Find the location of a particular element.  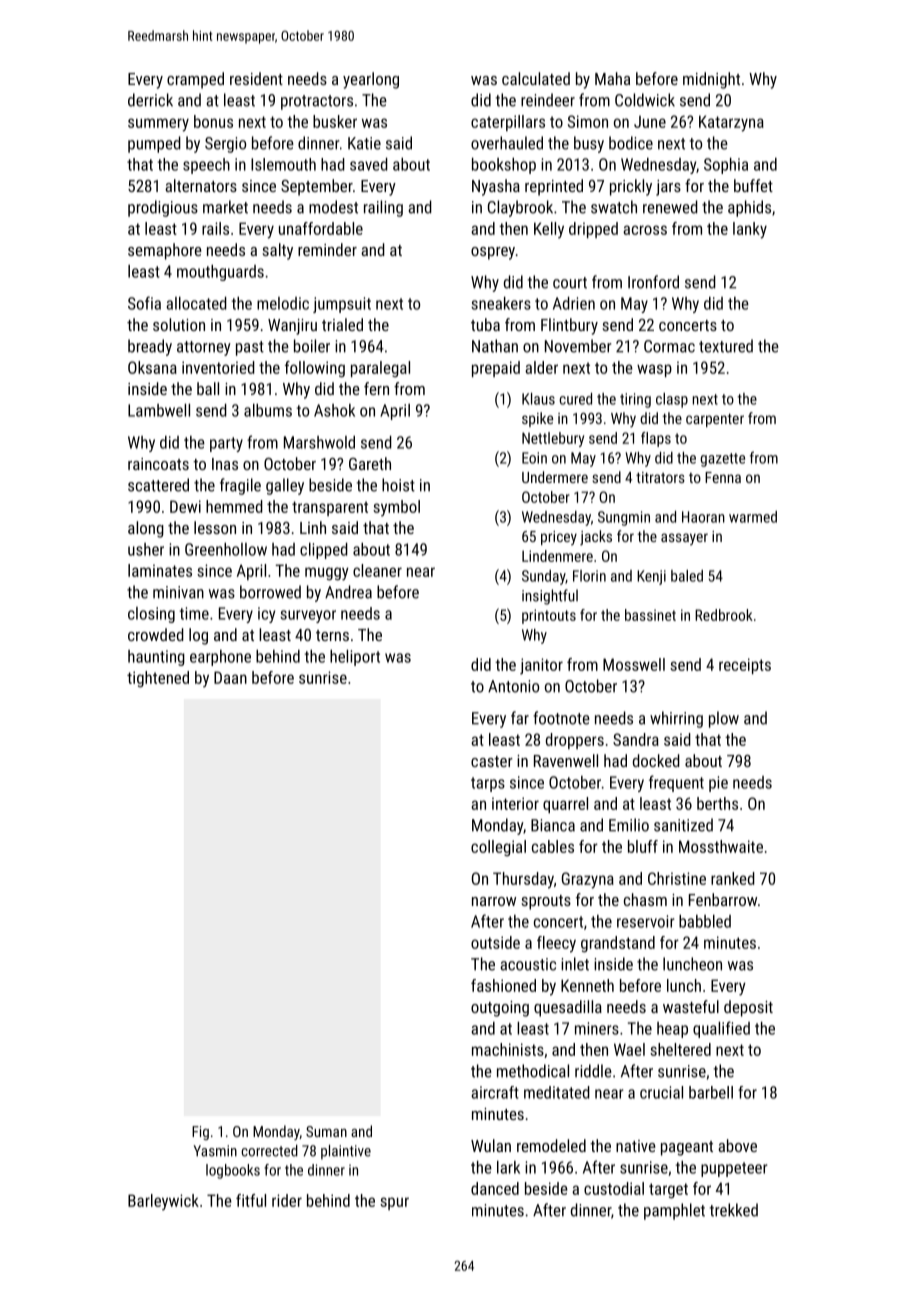

yearlong is located at coordinates (371, 80).
